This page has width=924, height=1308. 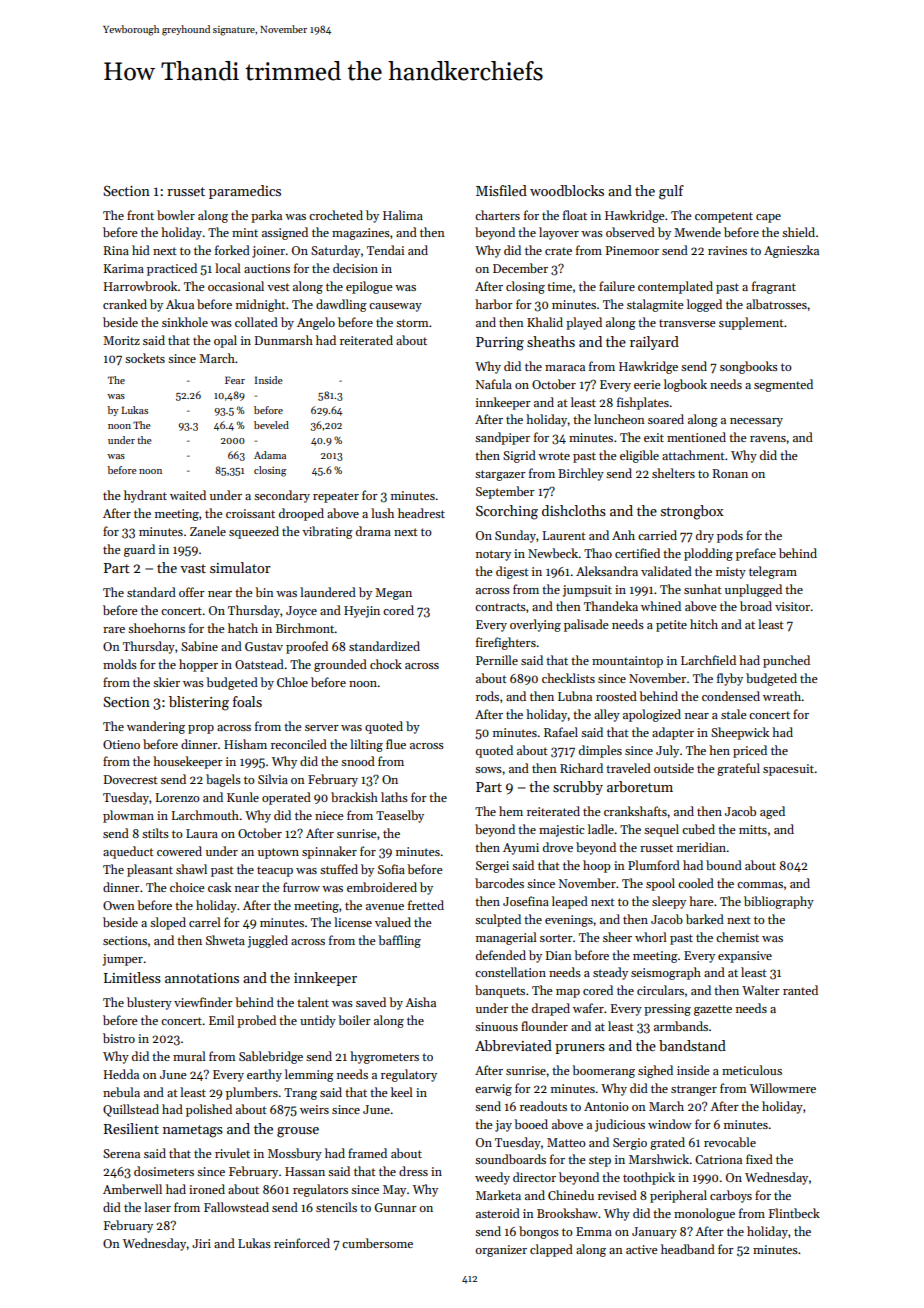 I want to click on paramedics, so click(x=245, y=192).
